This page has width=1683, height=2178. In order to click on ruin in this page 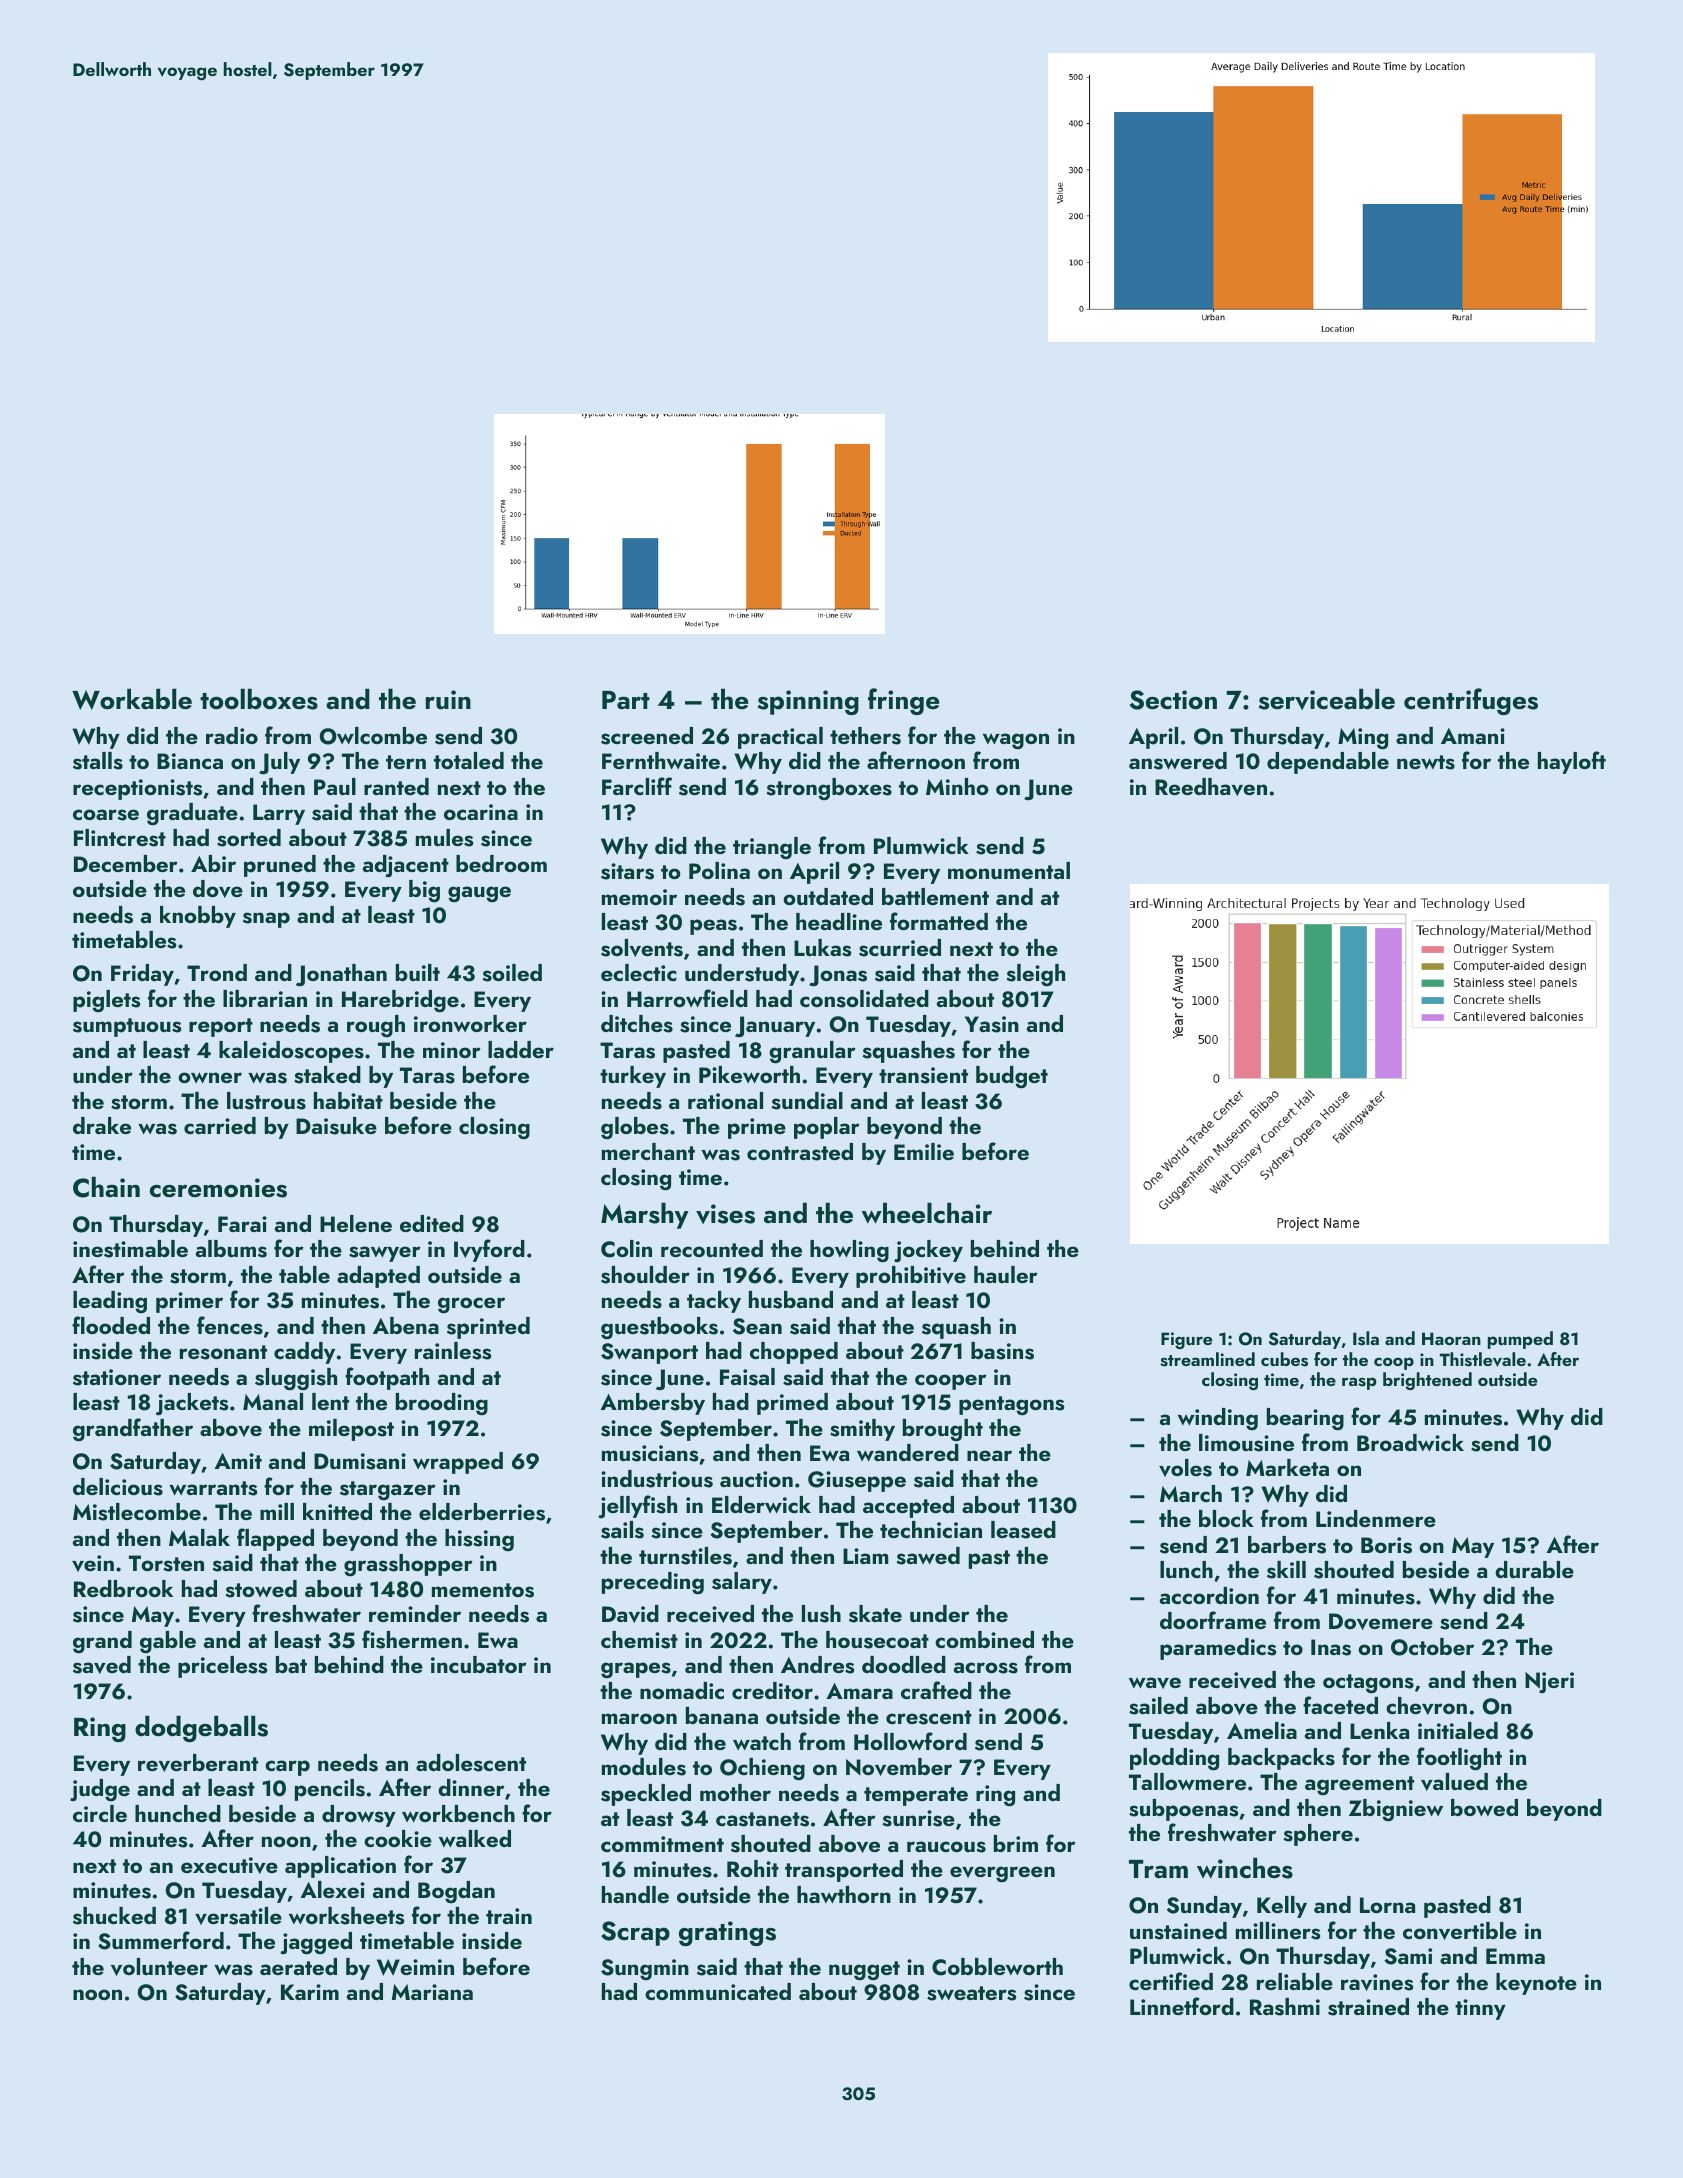, I will do `click(448, 700)`.
